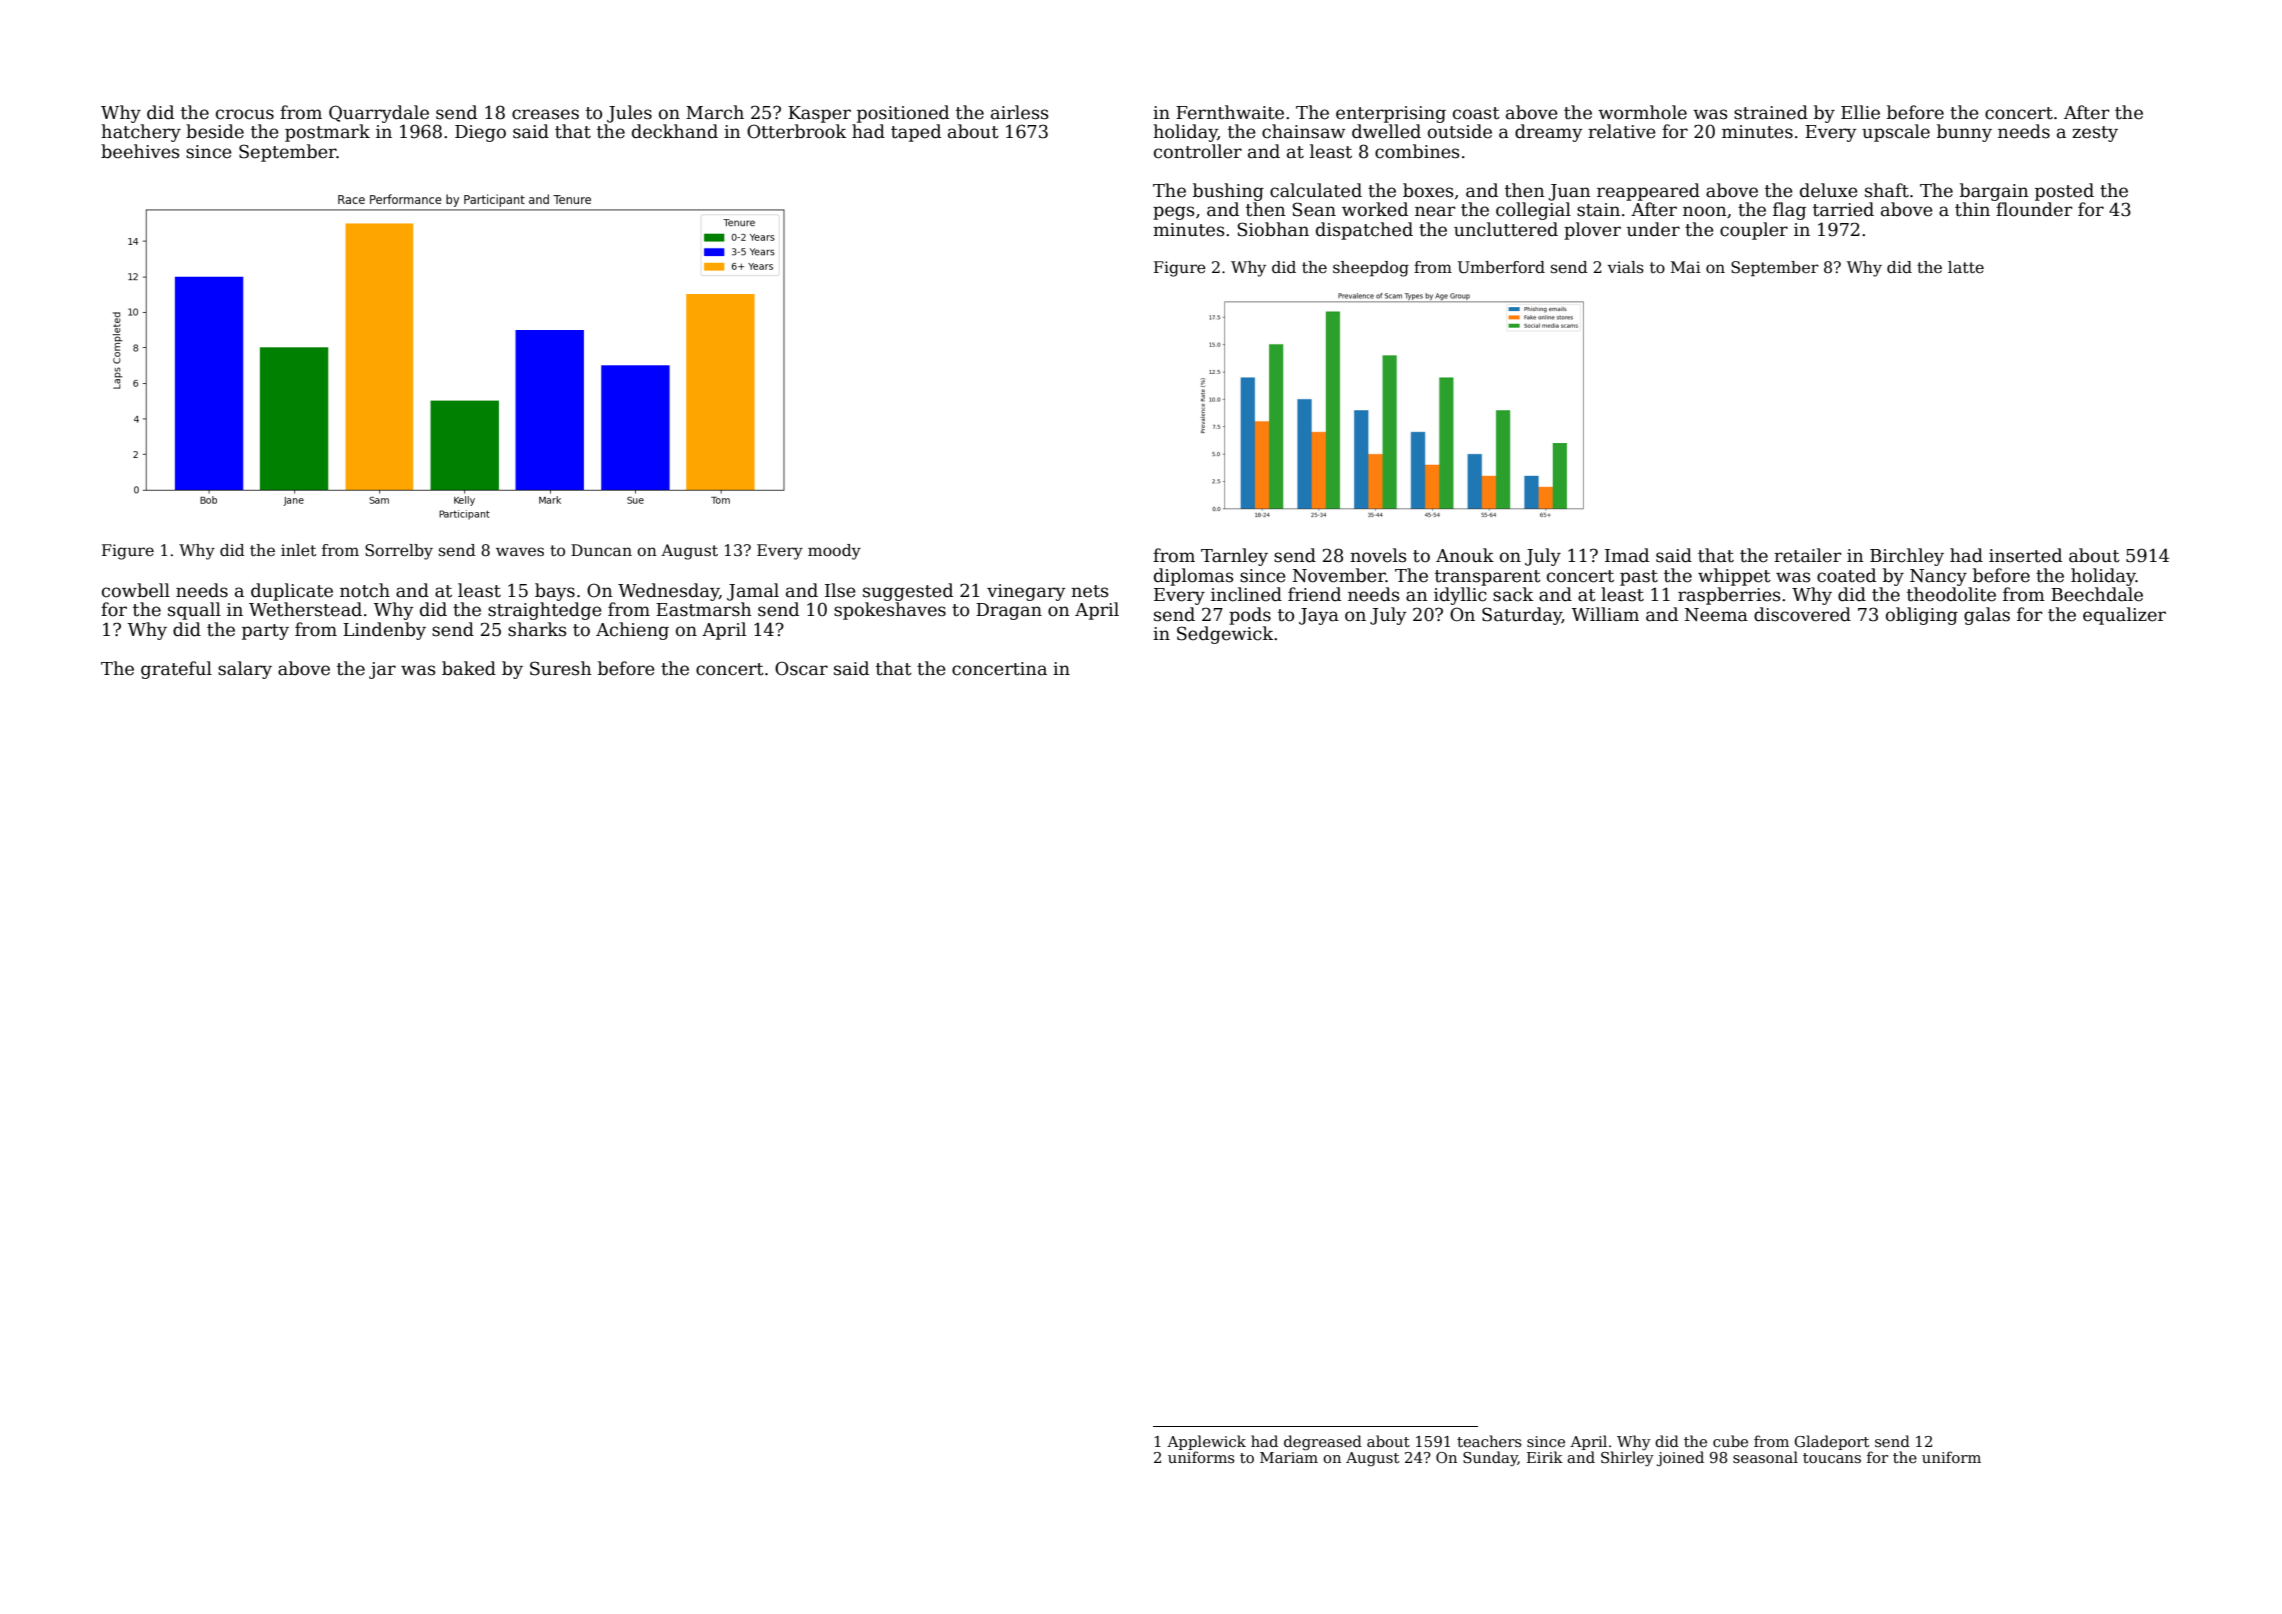 Image resolution: width=2282 pixels, height=1614 pixels. Describe the element at coordinates (1174, 213) in the document. I see `pegs` at that location.
